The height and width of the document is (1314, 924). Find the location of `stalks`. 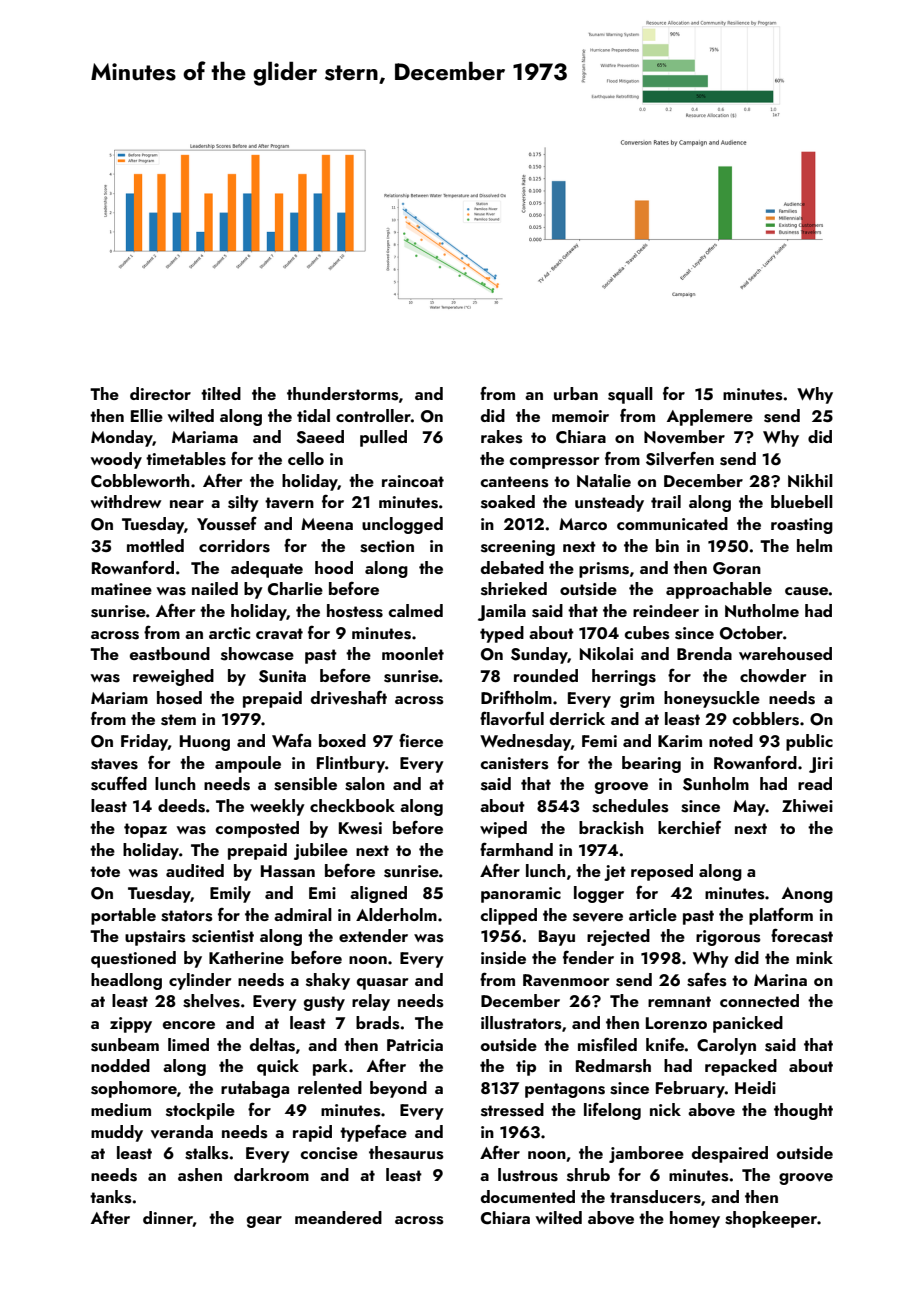

stalks is located at coordinates (207, 1153).
